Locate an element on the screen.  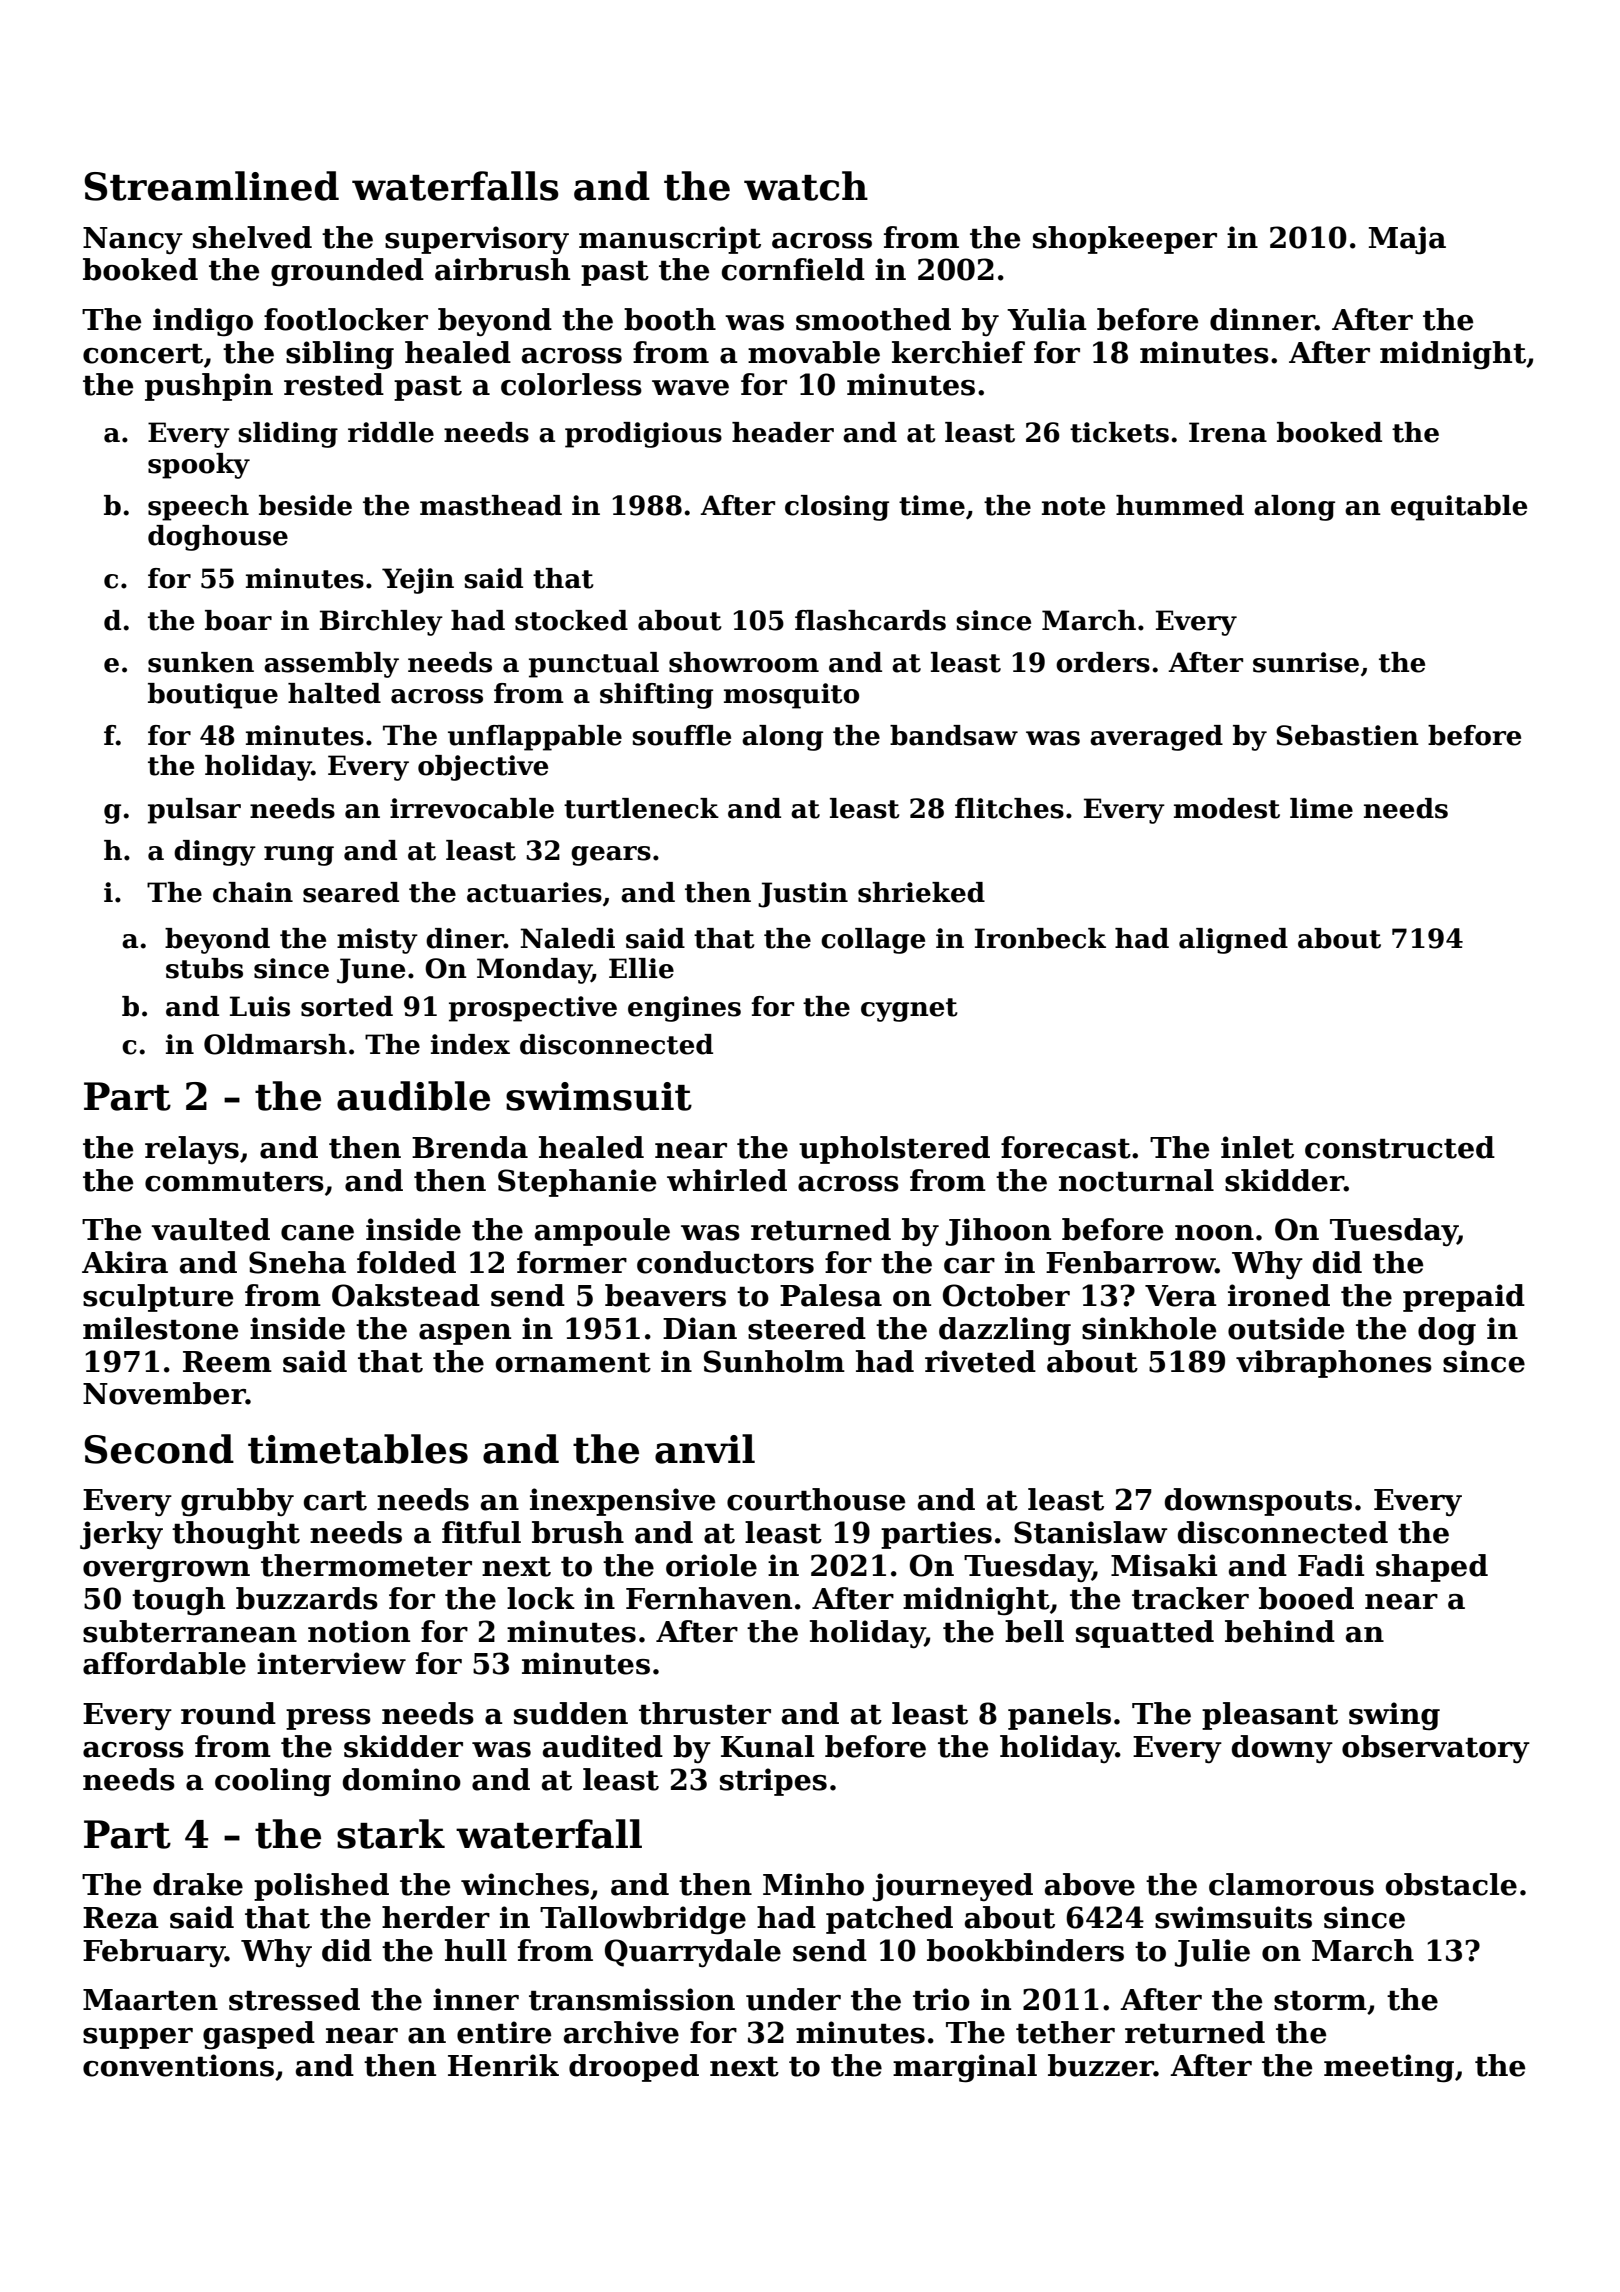
pulsar is located at coordinates (194, 811).
